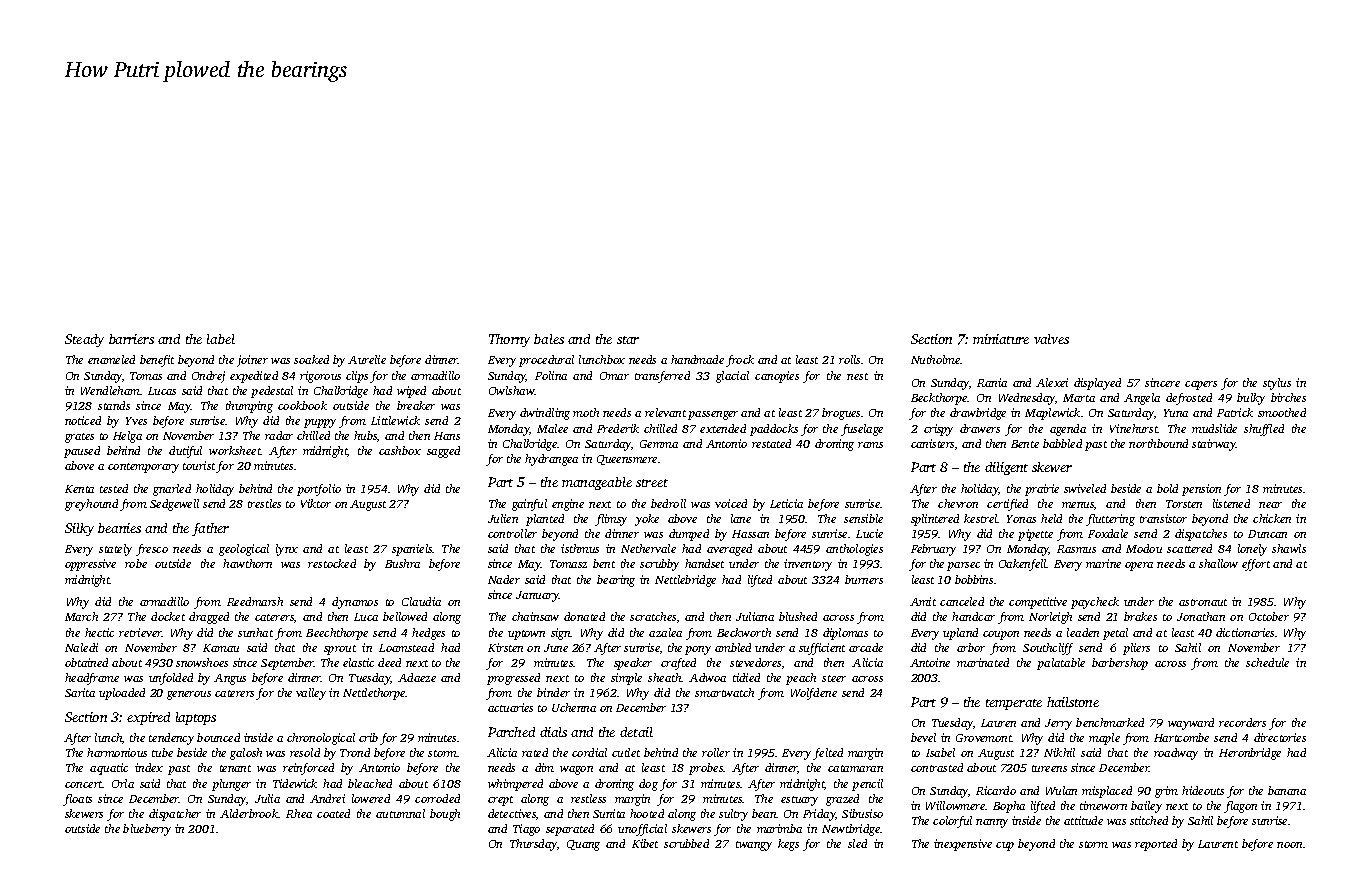 The height and width of the screenshot is (887, 1372). I want to click on pedestal, so click(272, 392).
